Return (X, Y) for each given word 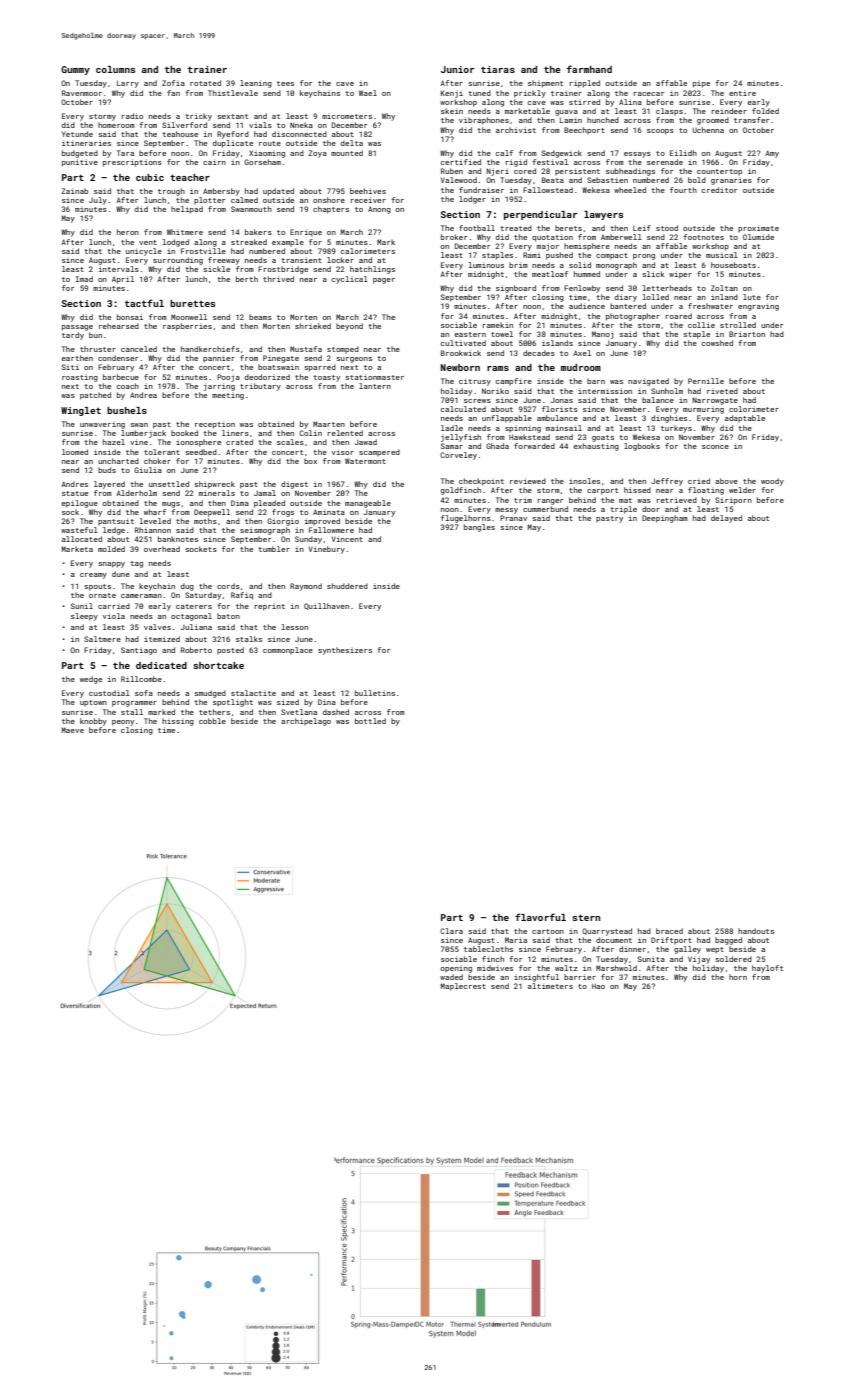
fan (173, 93)
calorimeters (368, 251)
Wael (368, 93)
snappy (112, 565)
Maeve (73, 730)
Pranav (513, 518)
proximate (758, 228)
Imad (84, 279)
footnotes (704, 237)
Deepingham (665, 519)
